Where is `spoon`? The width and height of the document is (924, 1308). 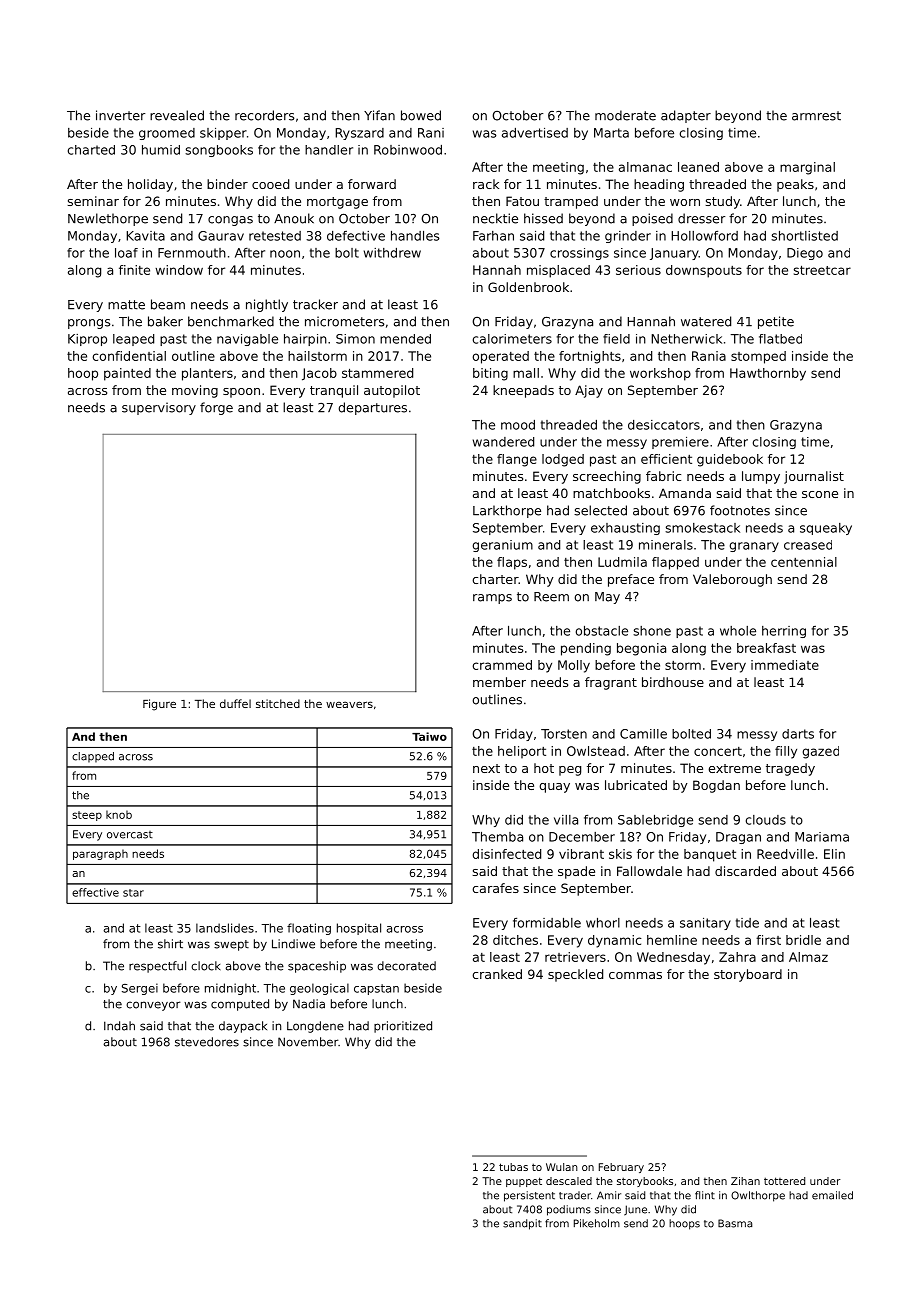
spoon is located at coordinates (241, 393).
